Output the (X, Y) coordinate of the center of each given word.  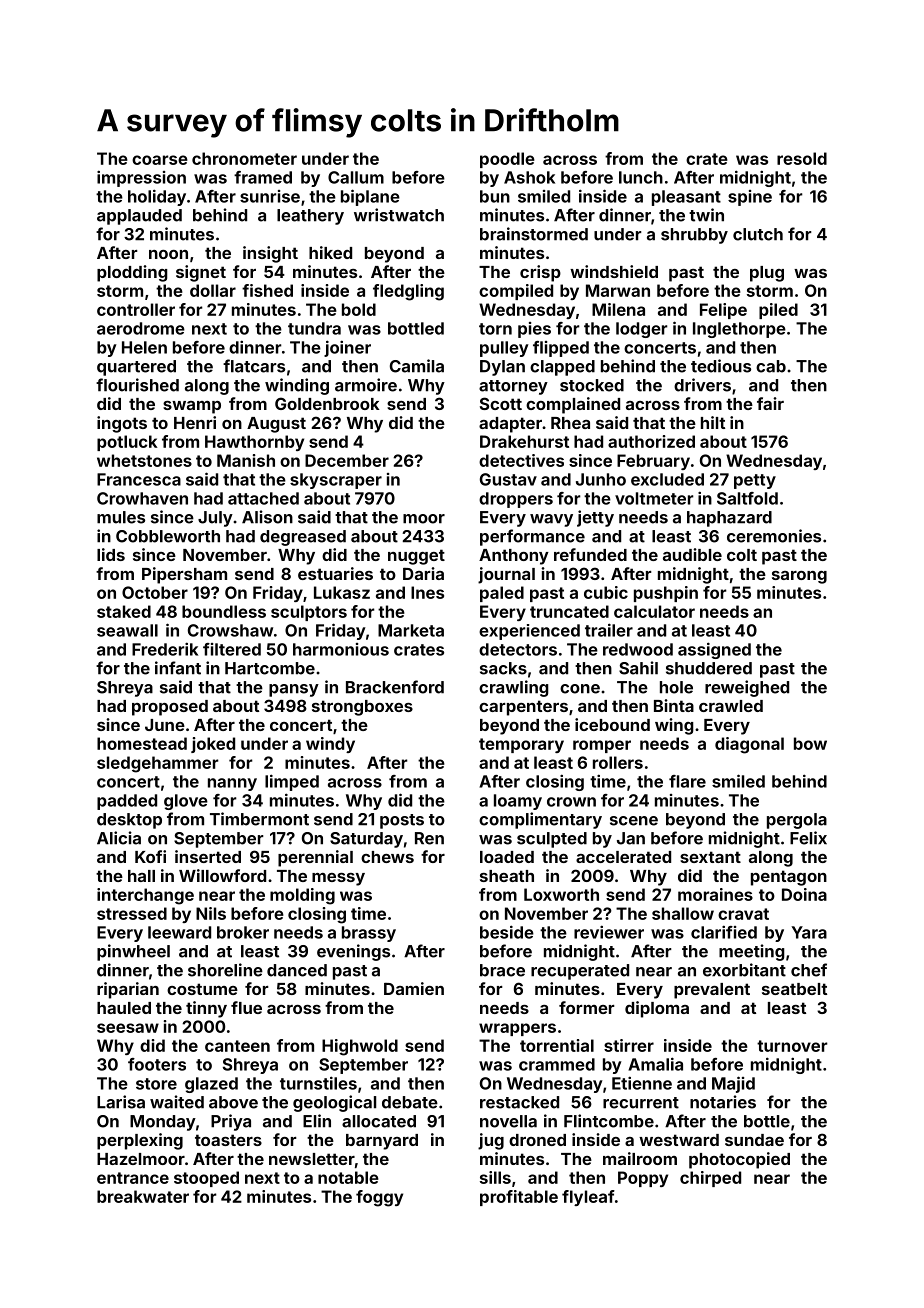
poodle (507, 160)
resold (802, 158)
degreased (303, 538)
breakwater (143, 1196)
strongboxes (362, 708)
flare (687, 781)
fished (267, 290)
